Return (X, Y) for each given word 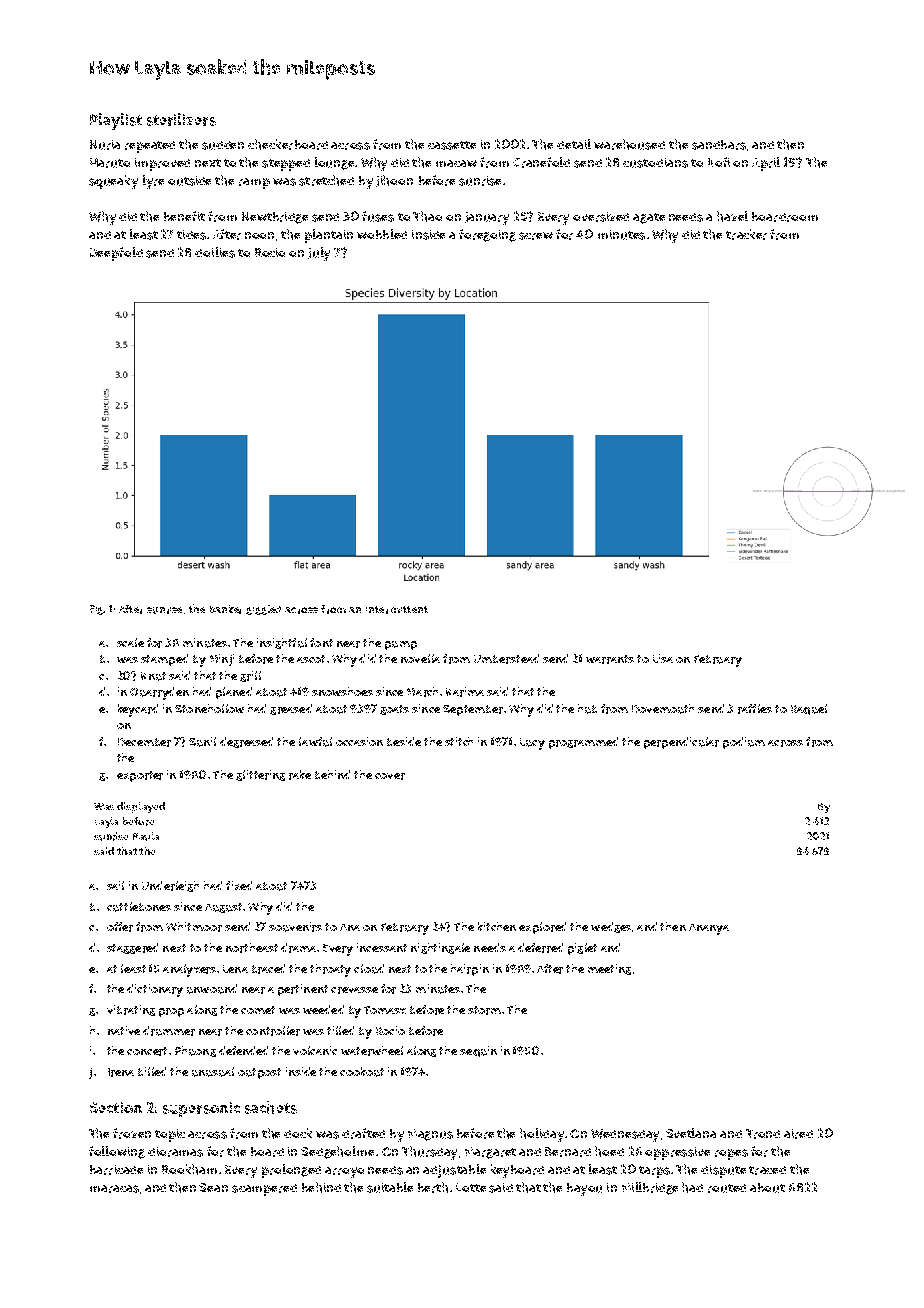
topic (170, 1135)
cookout (362, 1072)
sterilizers (181, 119)
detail (574, 144)
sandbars (719, 145)
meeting (609, 969)
